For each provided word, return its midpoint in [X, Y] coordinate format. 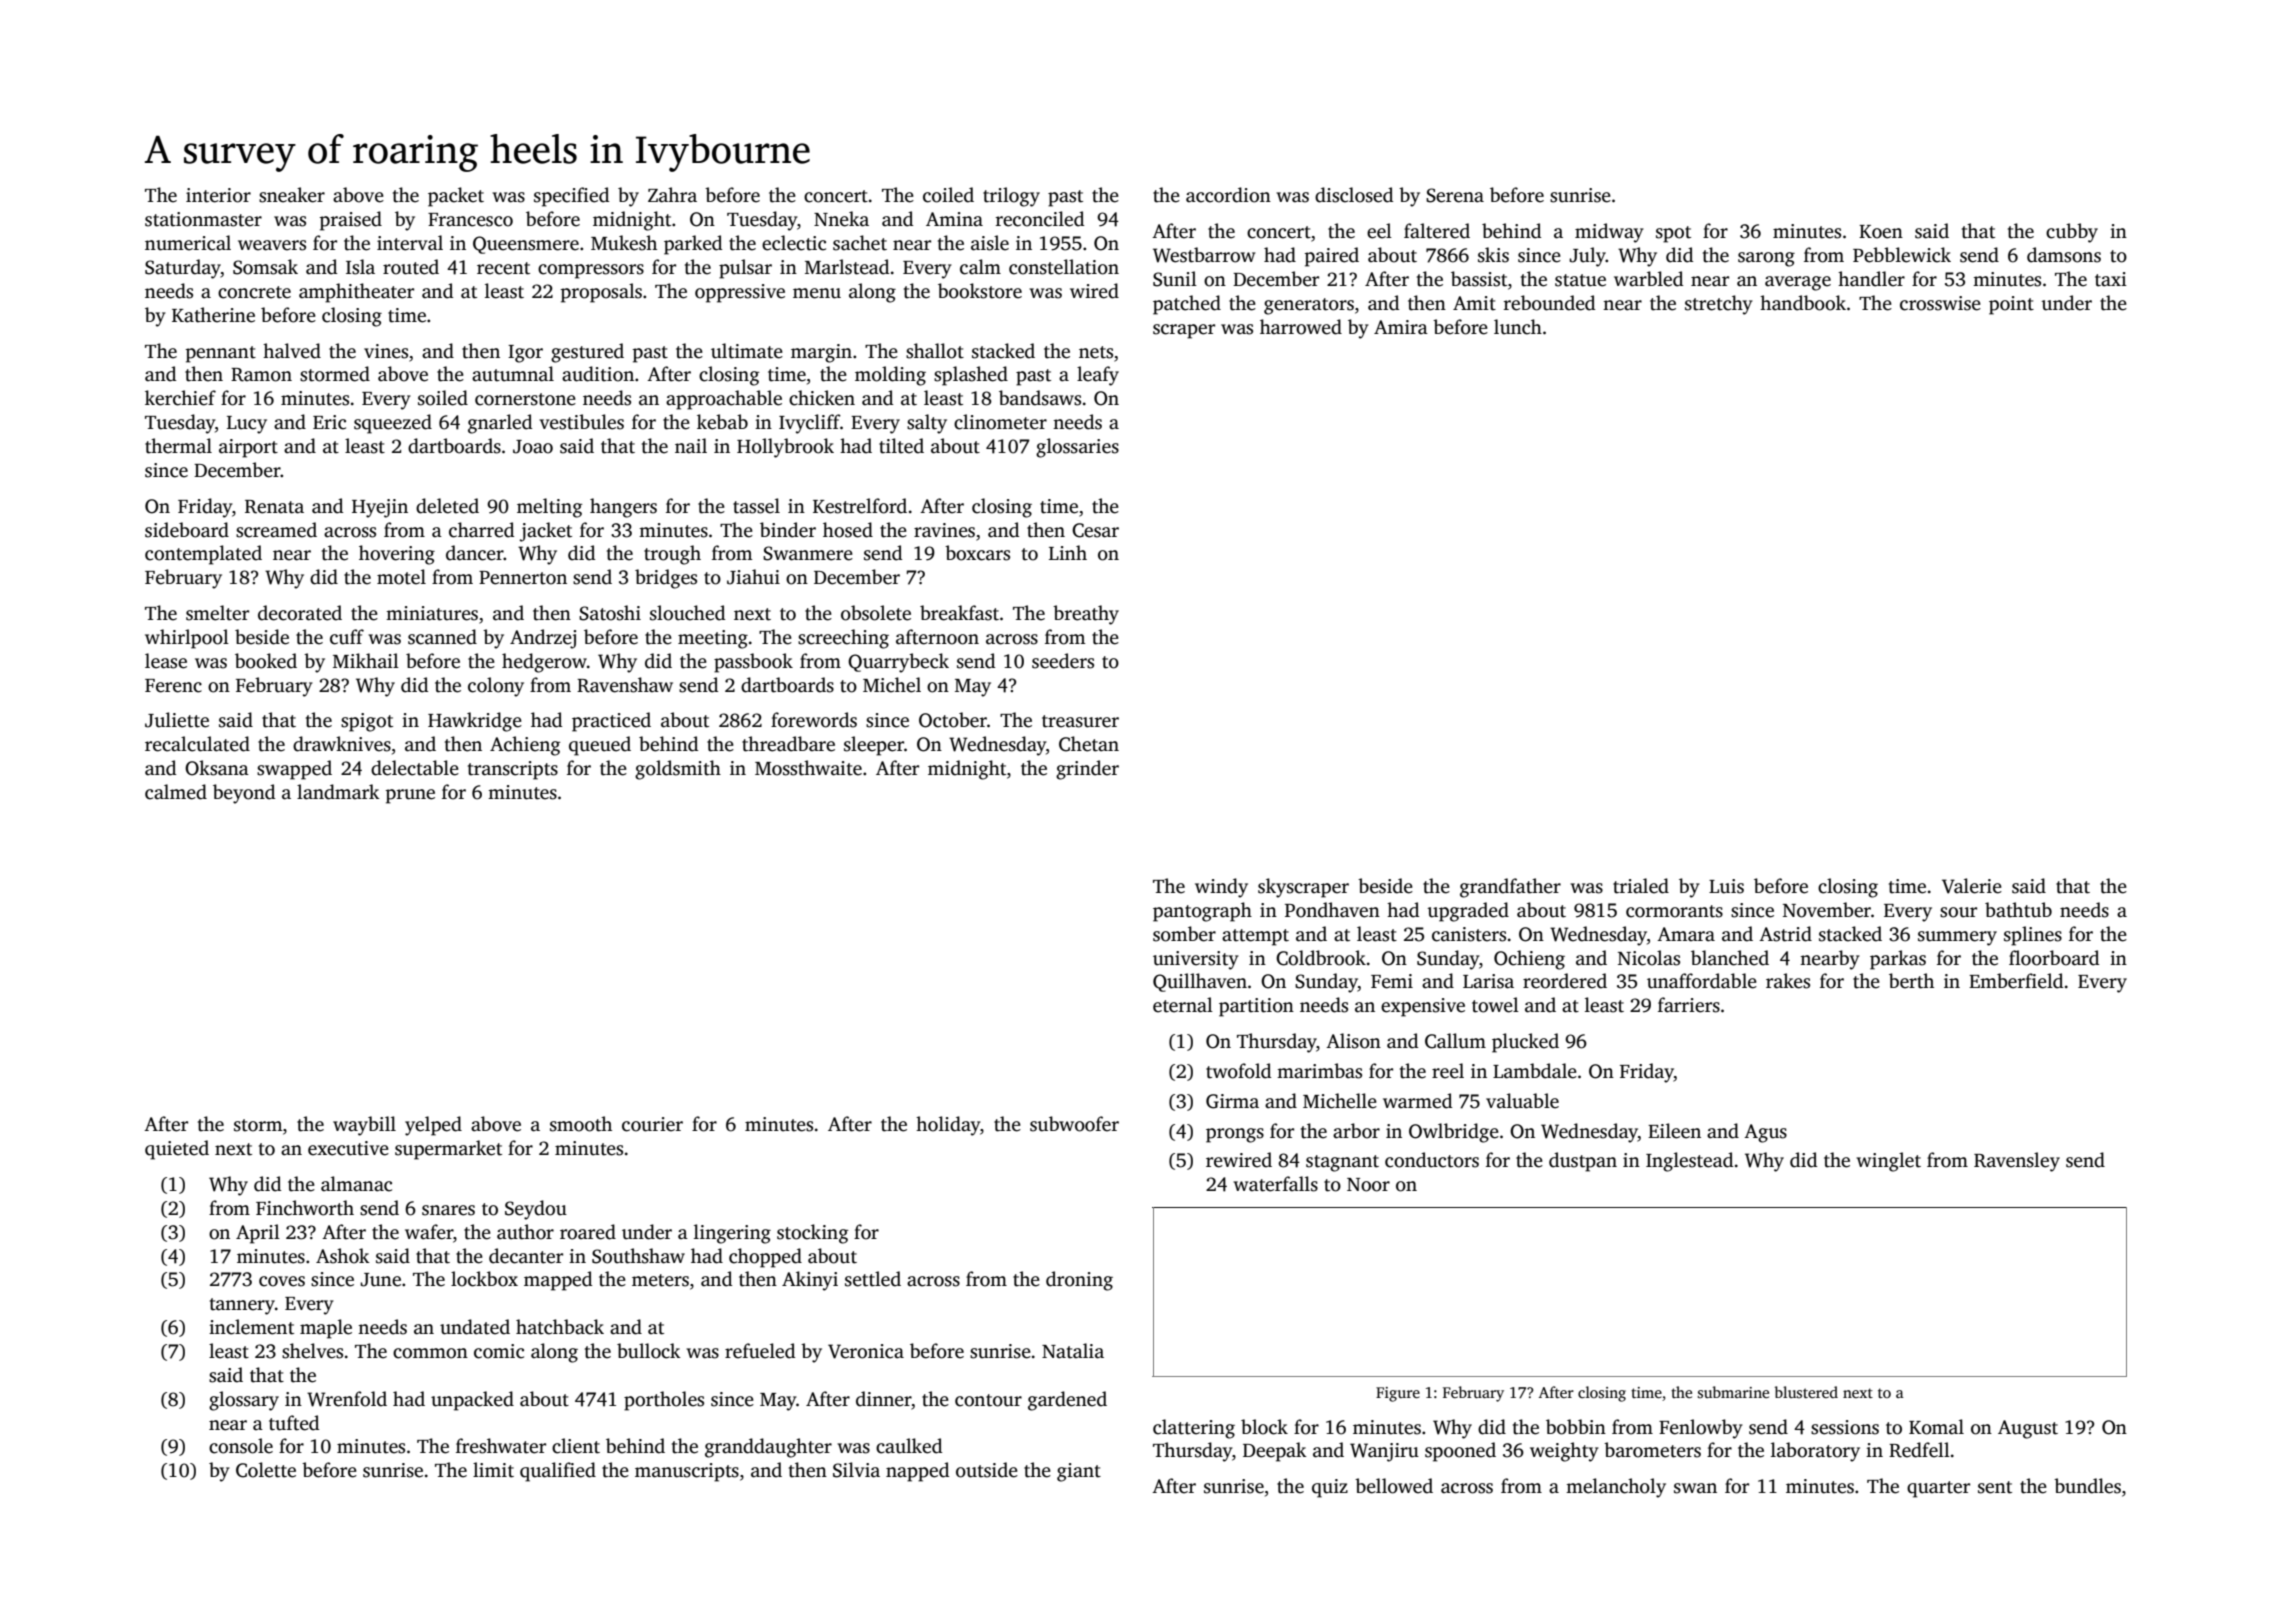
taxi [2111, 279]
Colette [266, 1470]
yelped [433, 1126]
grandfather [1510, 888]
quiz [1330, 1488]
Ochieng [1529, 960]
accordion [1228, 195]
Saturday [183, 269]
